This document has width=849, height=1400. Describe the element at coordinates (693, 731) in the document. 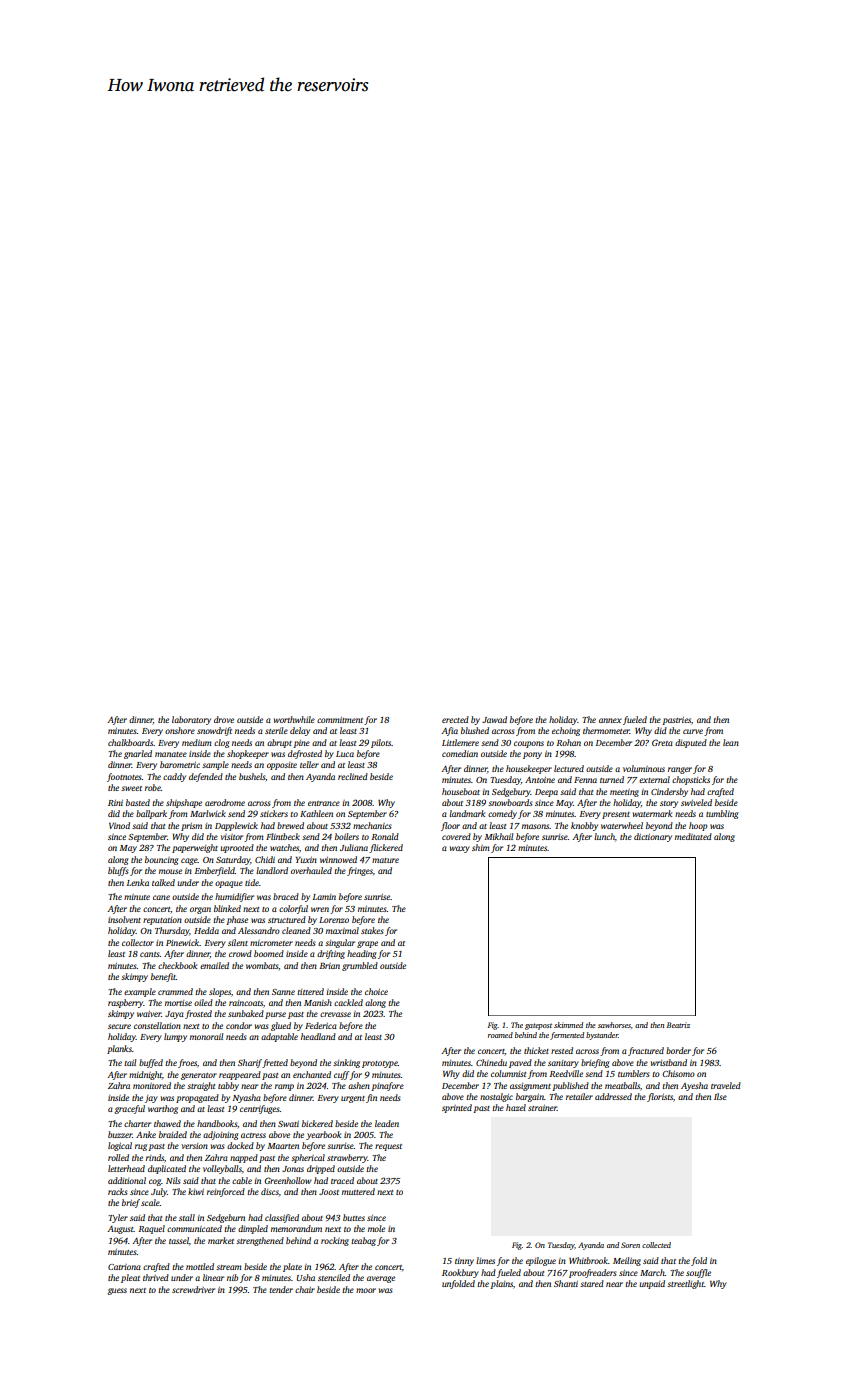

I see `curve` at that location.
